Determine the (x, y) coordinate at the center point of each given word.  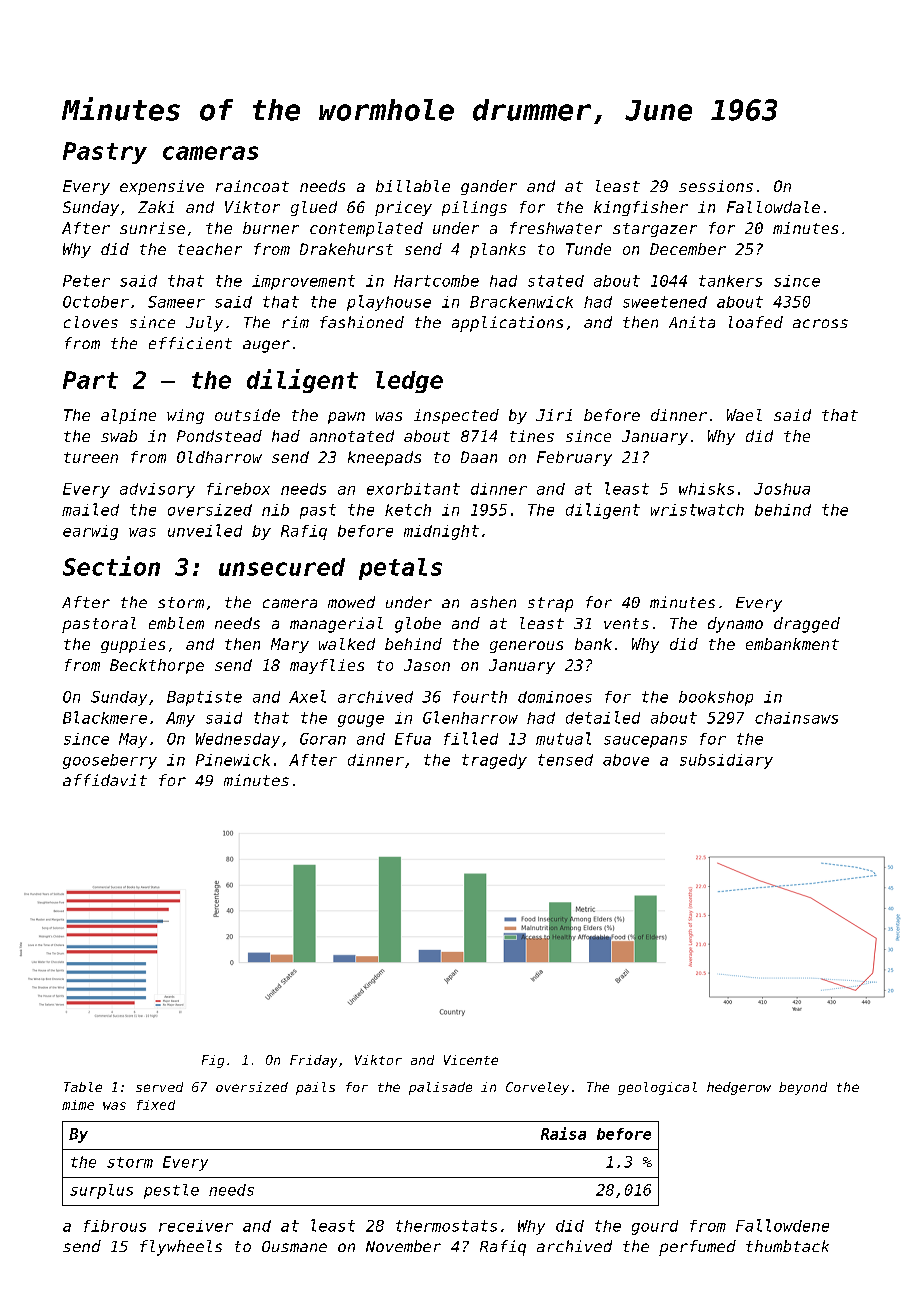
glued (314, 208)
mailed (90, 509)
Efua (413, 739)
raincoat (252, 186)
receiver (196, 1226)
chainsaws (796, 718)
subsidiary (726, 761)
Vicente (471, 1060)
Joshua (782, 489)
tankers (730, 281)
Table (83, 1087)
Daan (479, 457)
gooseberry (110, 761)
